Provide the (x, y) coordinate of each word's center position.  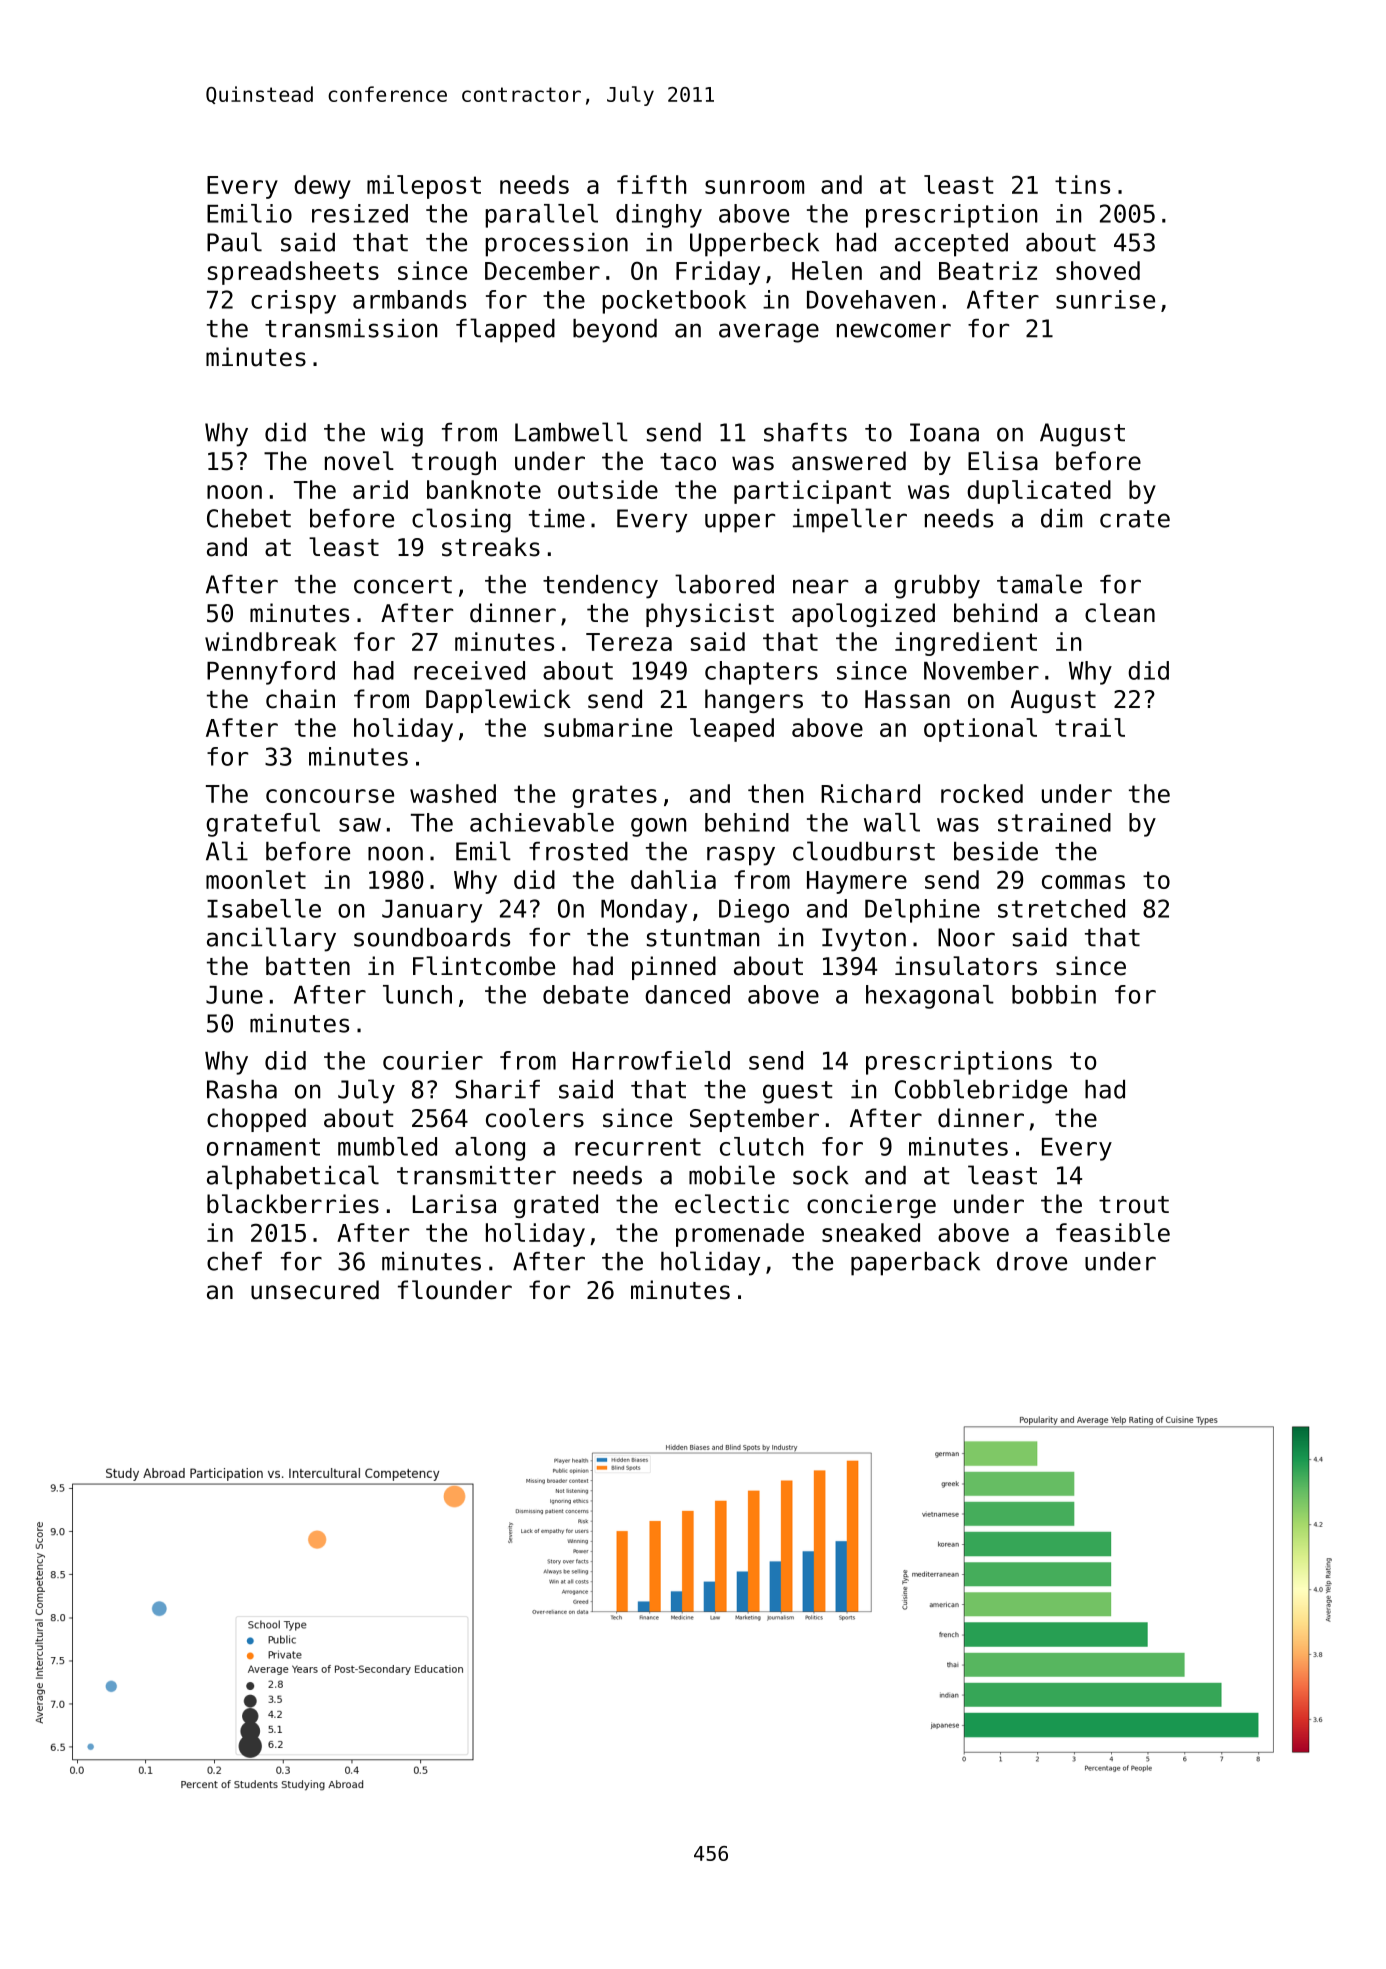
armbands (409, 299)
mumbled (387, 1146)
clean (1120, 613)
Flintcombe (484, 966)
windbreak (271, 641)
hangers (754, 701)
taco (688, 462)
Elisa (1003, 461)
